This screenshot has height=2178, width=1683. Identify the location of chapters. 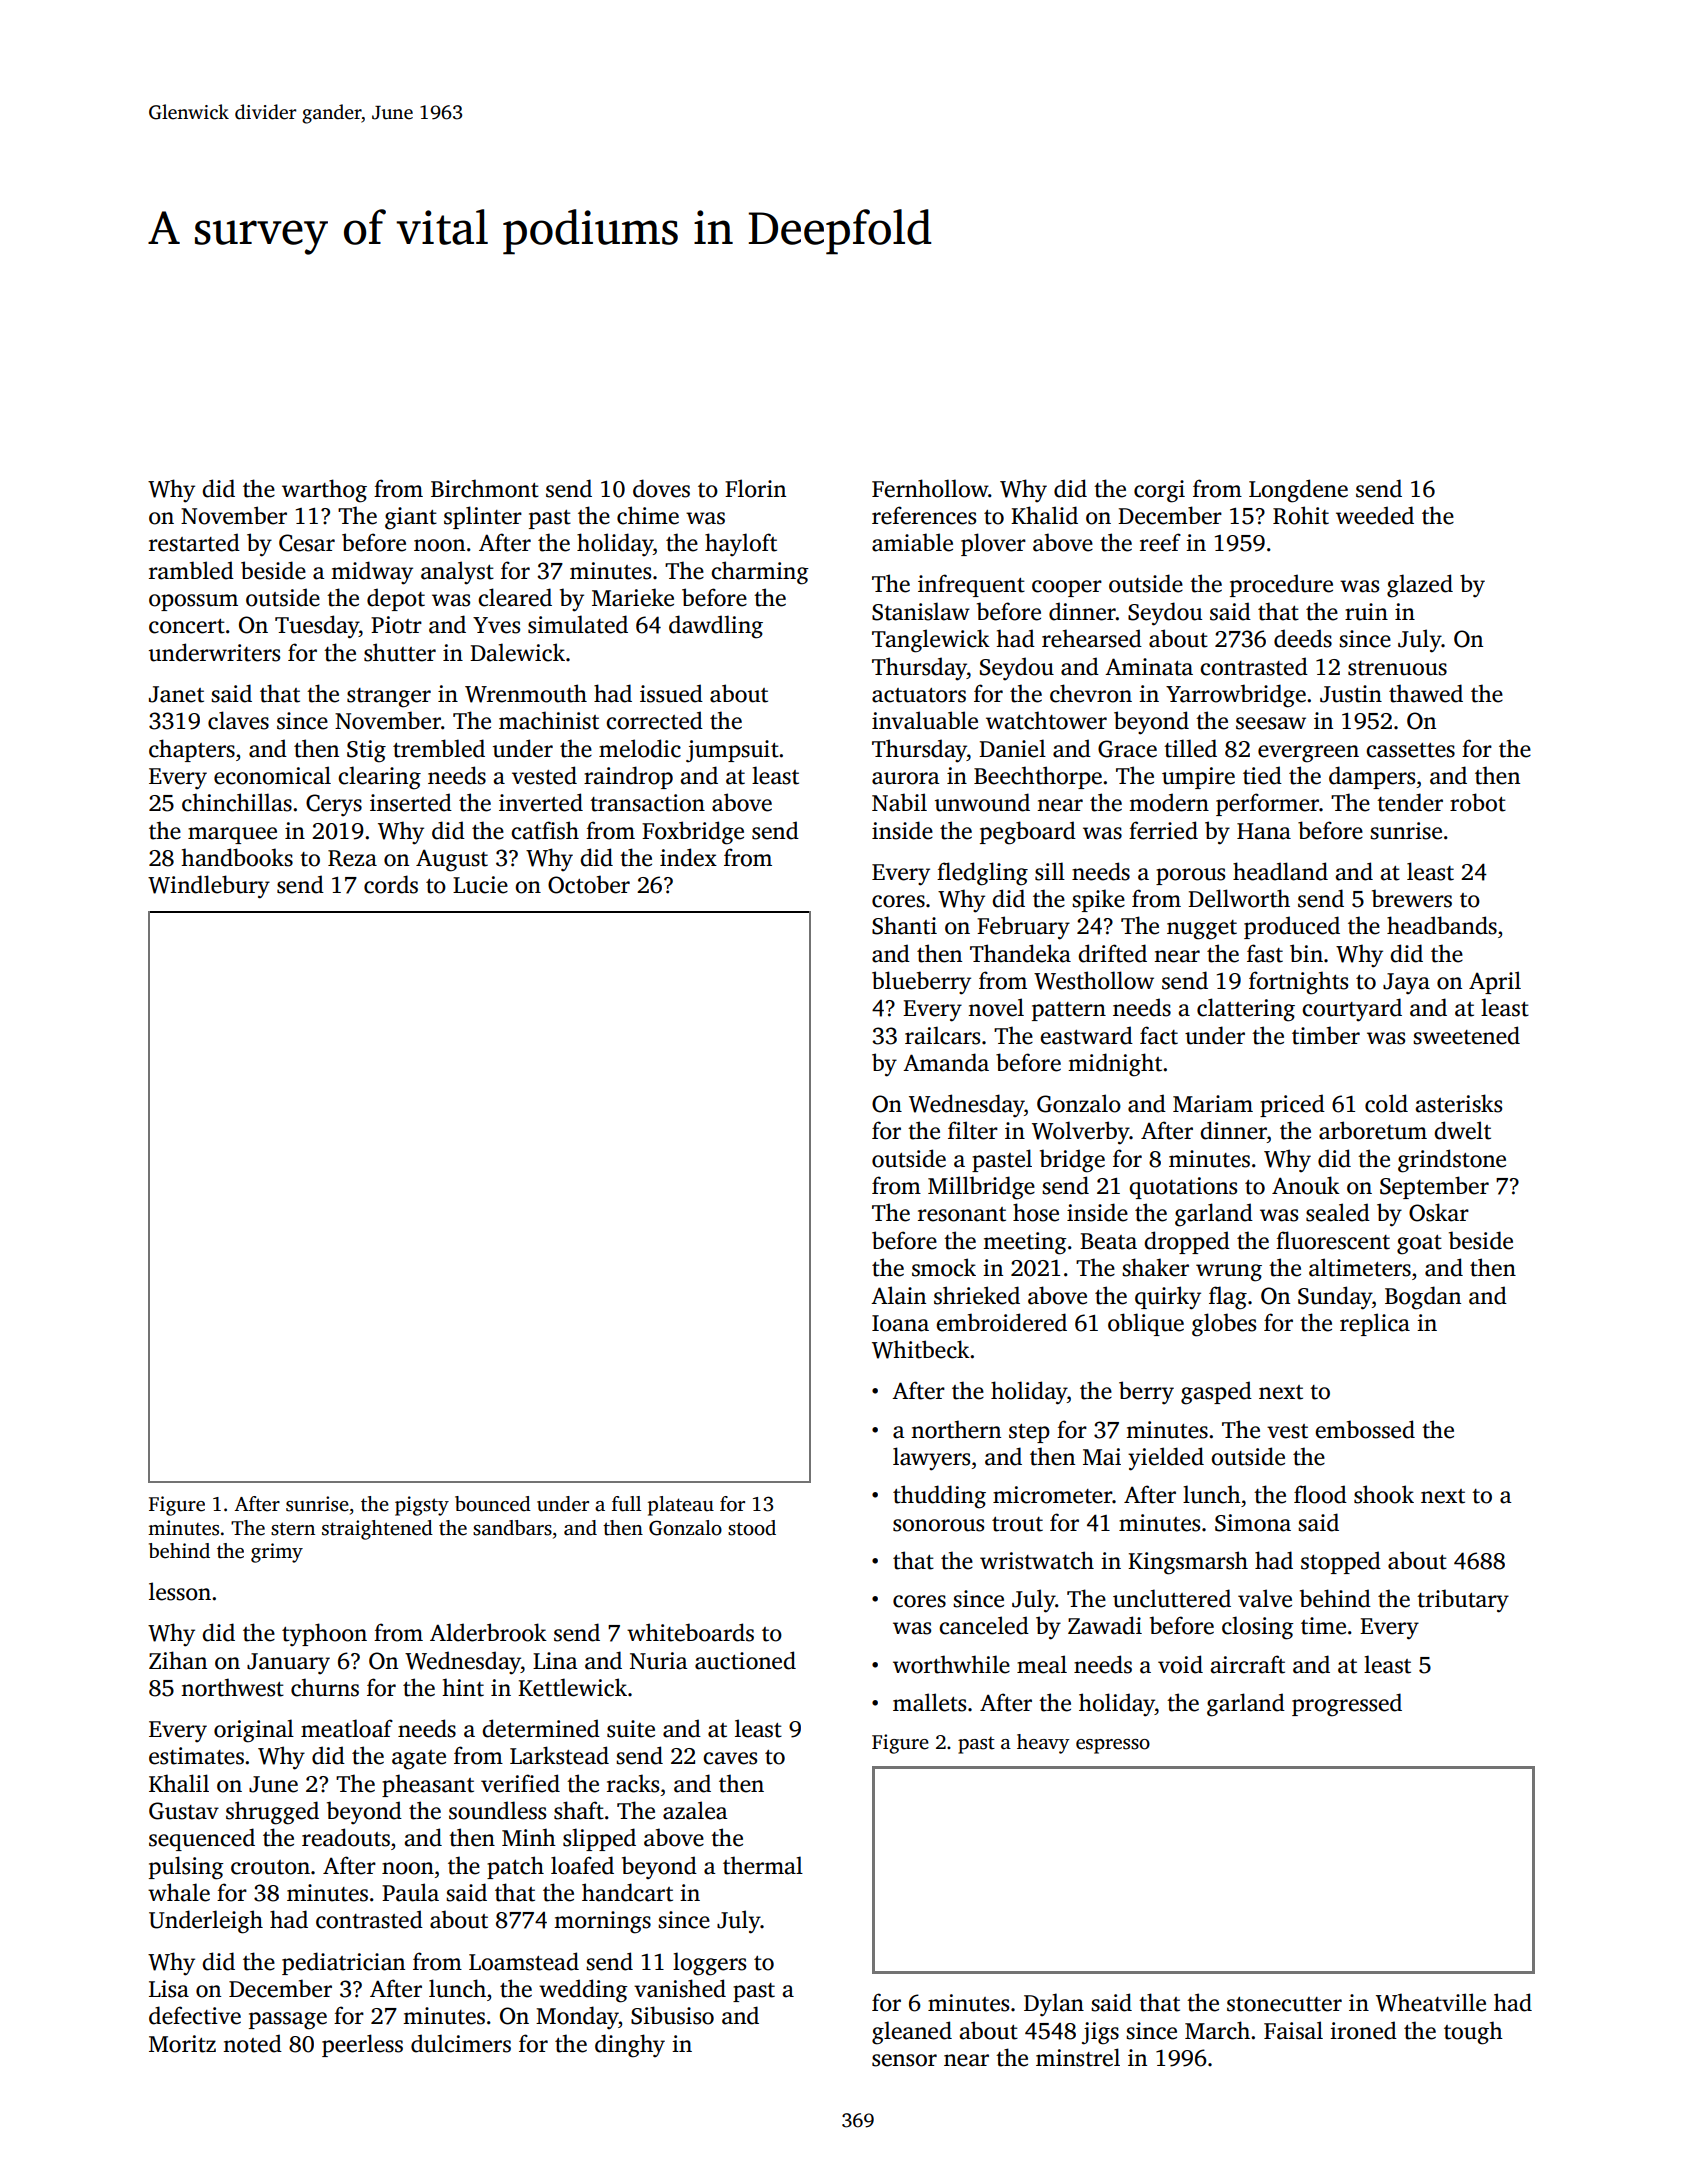
(192, 750).
